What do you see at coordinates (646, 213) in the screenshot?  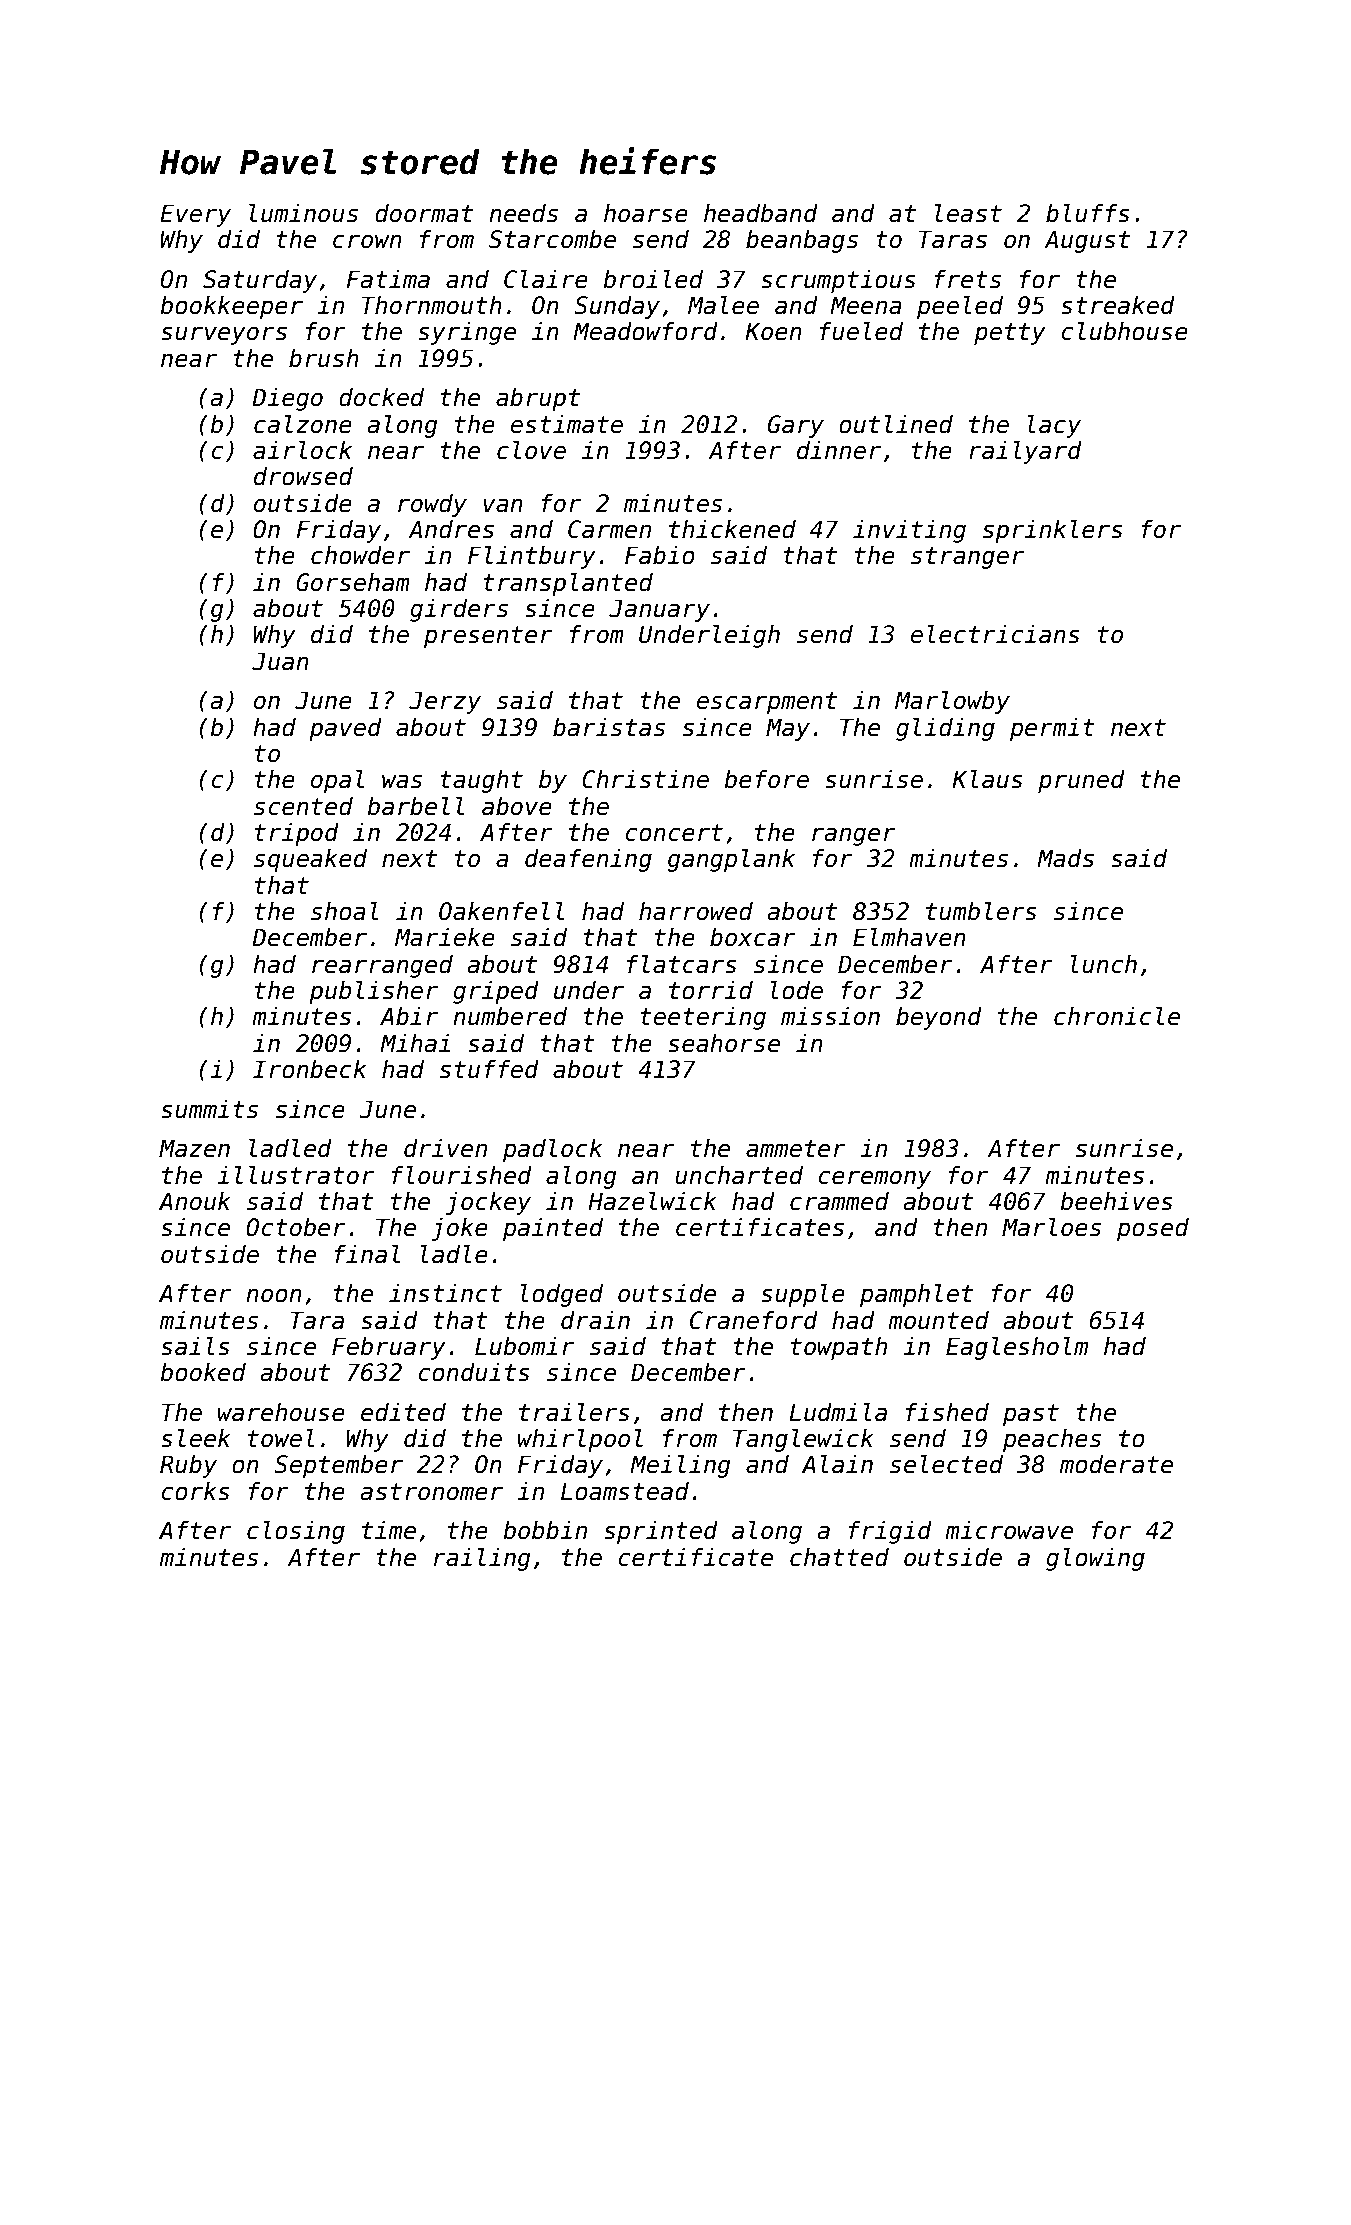 I see `hoarse` at bounding box center [646, 213].
